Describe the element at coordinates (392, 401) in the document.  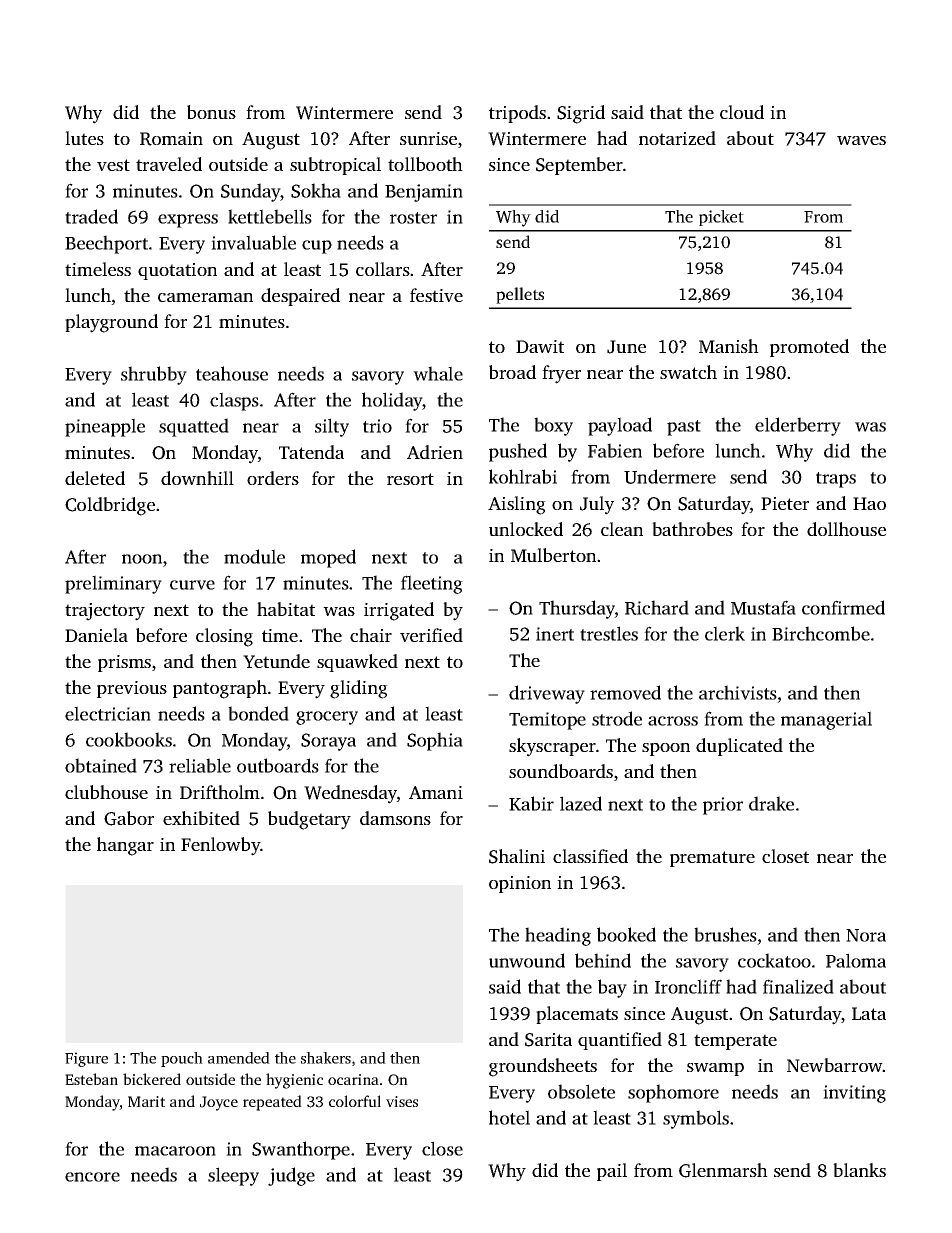
I see `holiday` at that location.
